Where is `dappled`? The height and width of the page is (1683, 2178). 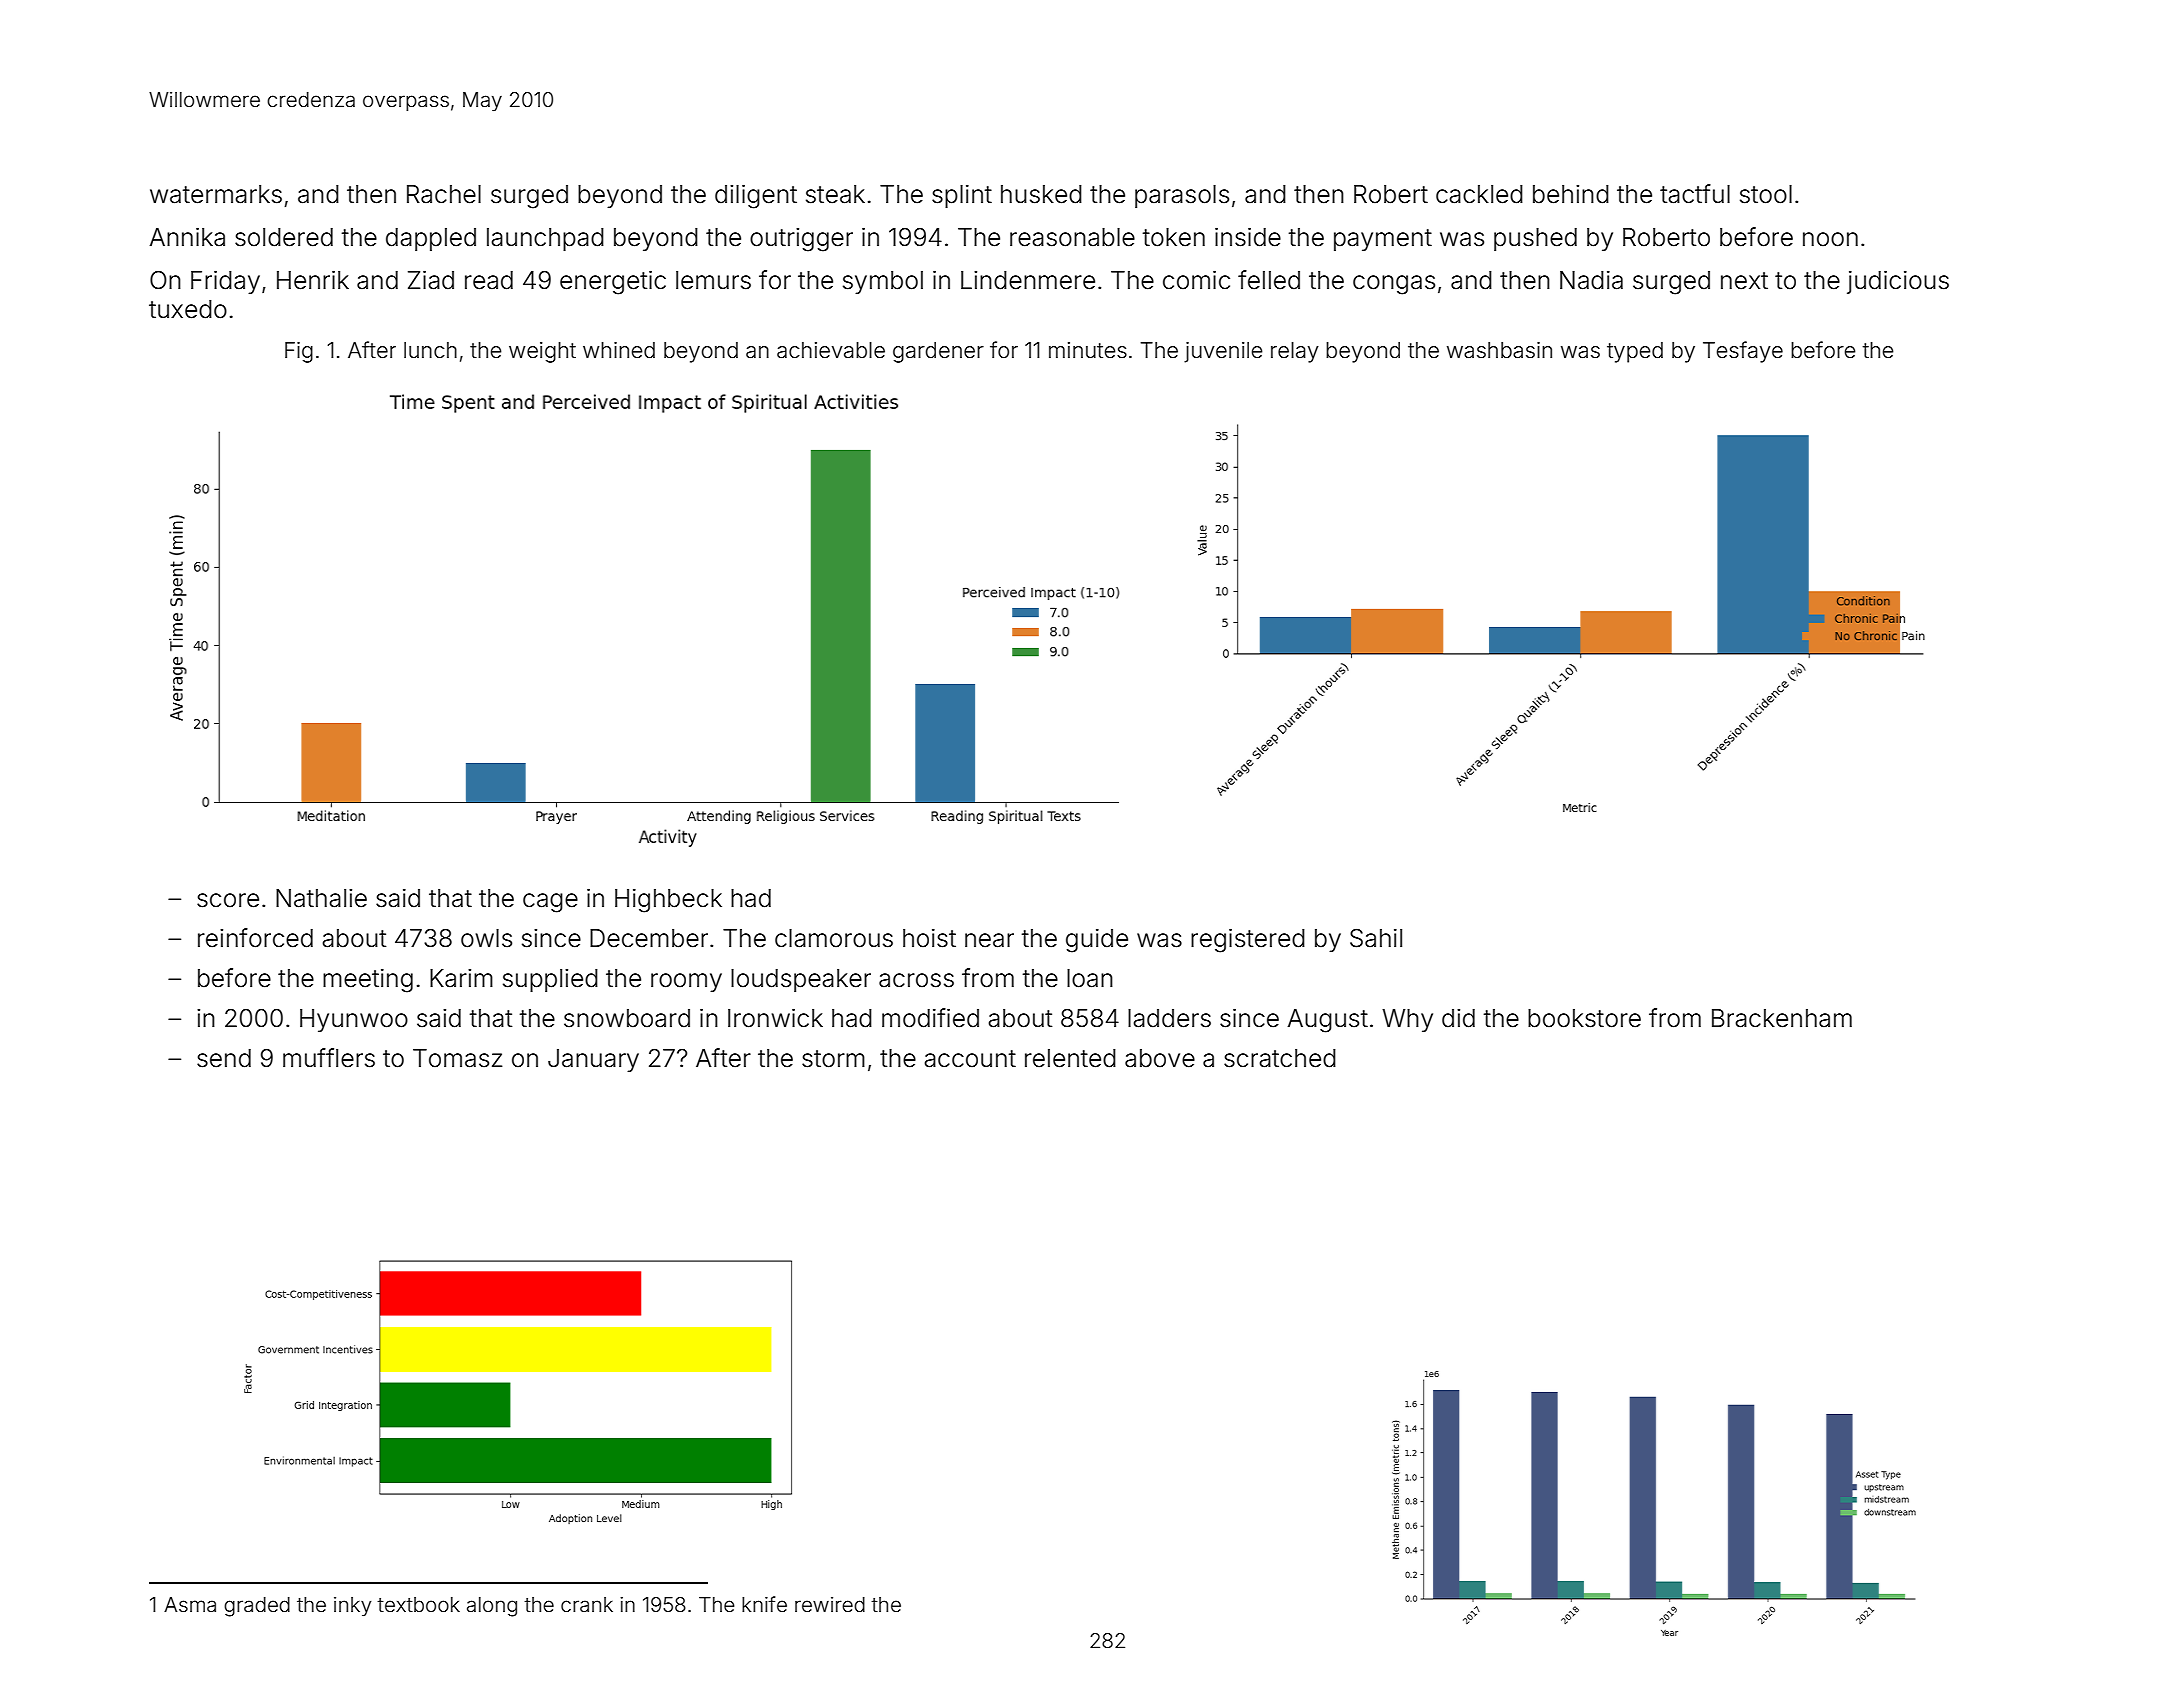
dappled is located at coordinates (431, 239).
